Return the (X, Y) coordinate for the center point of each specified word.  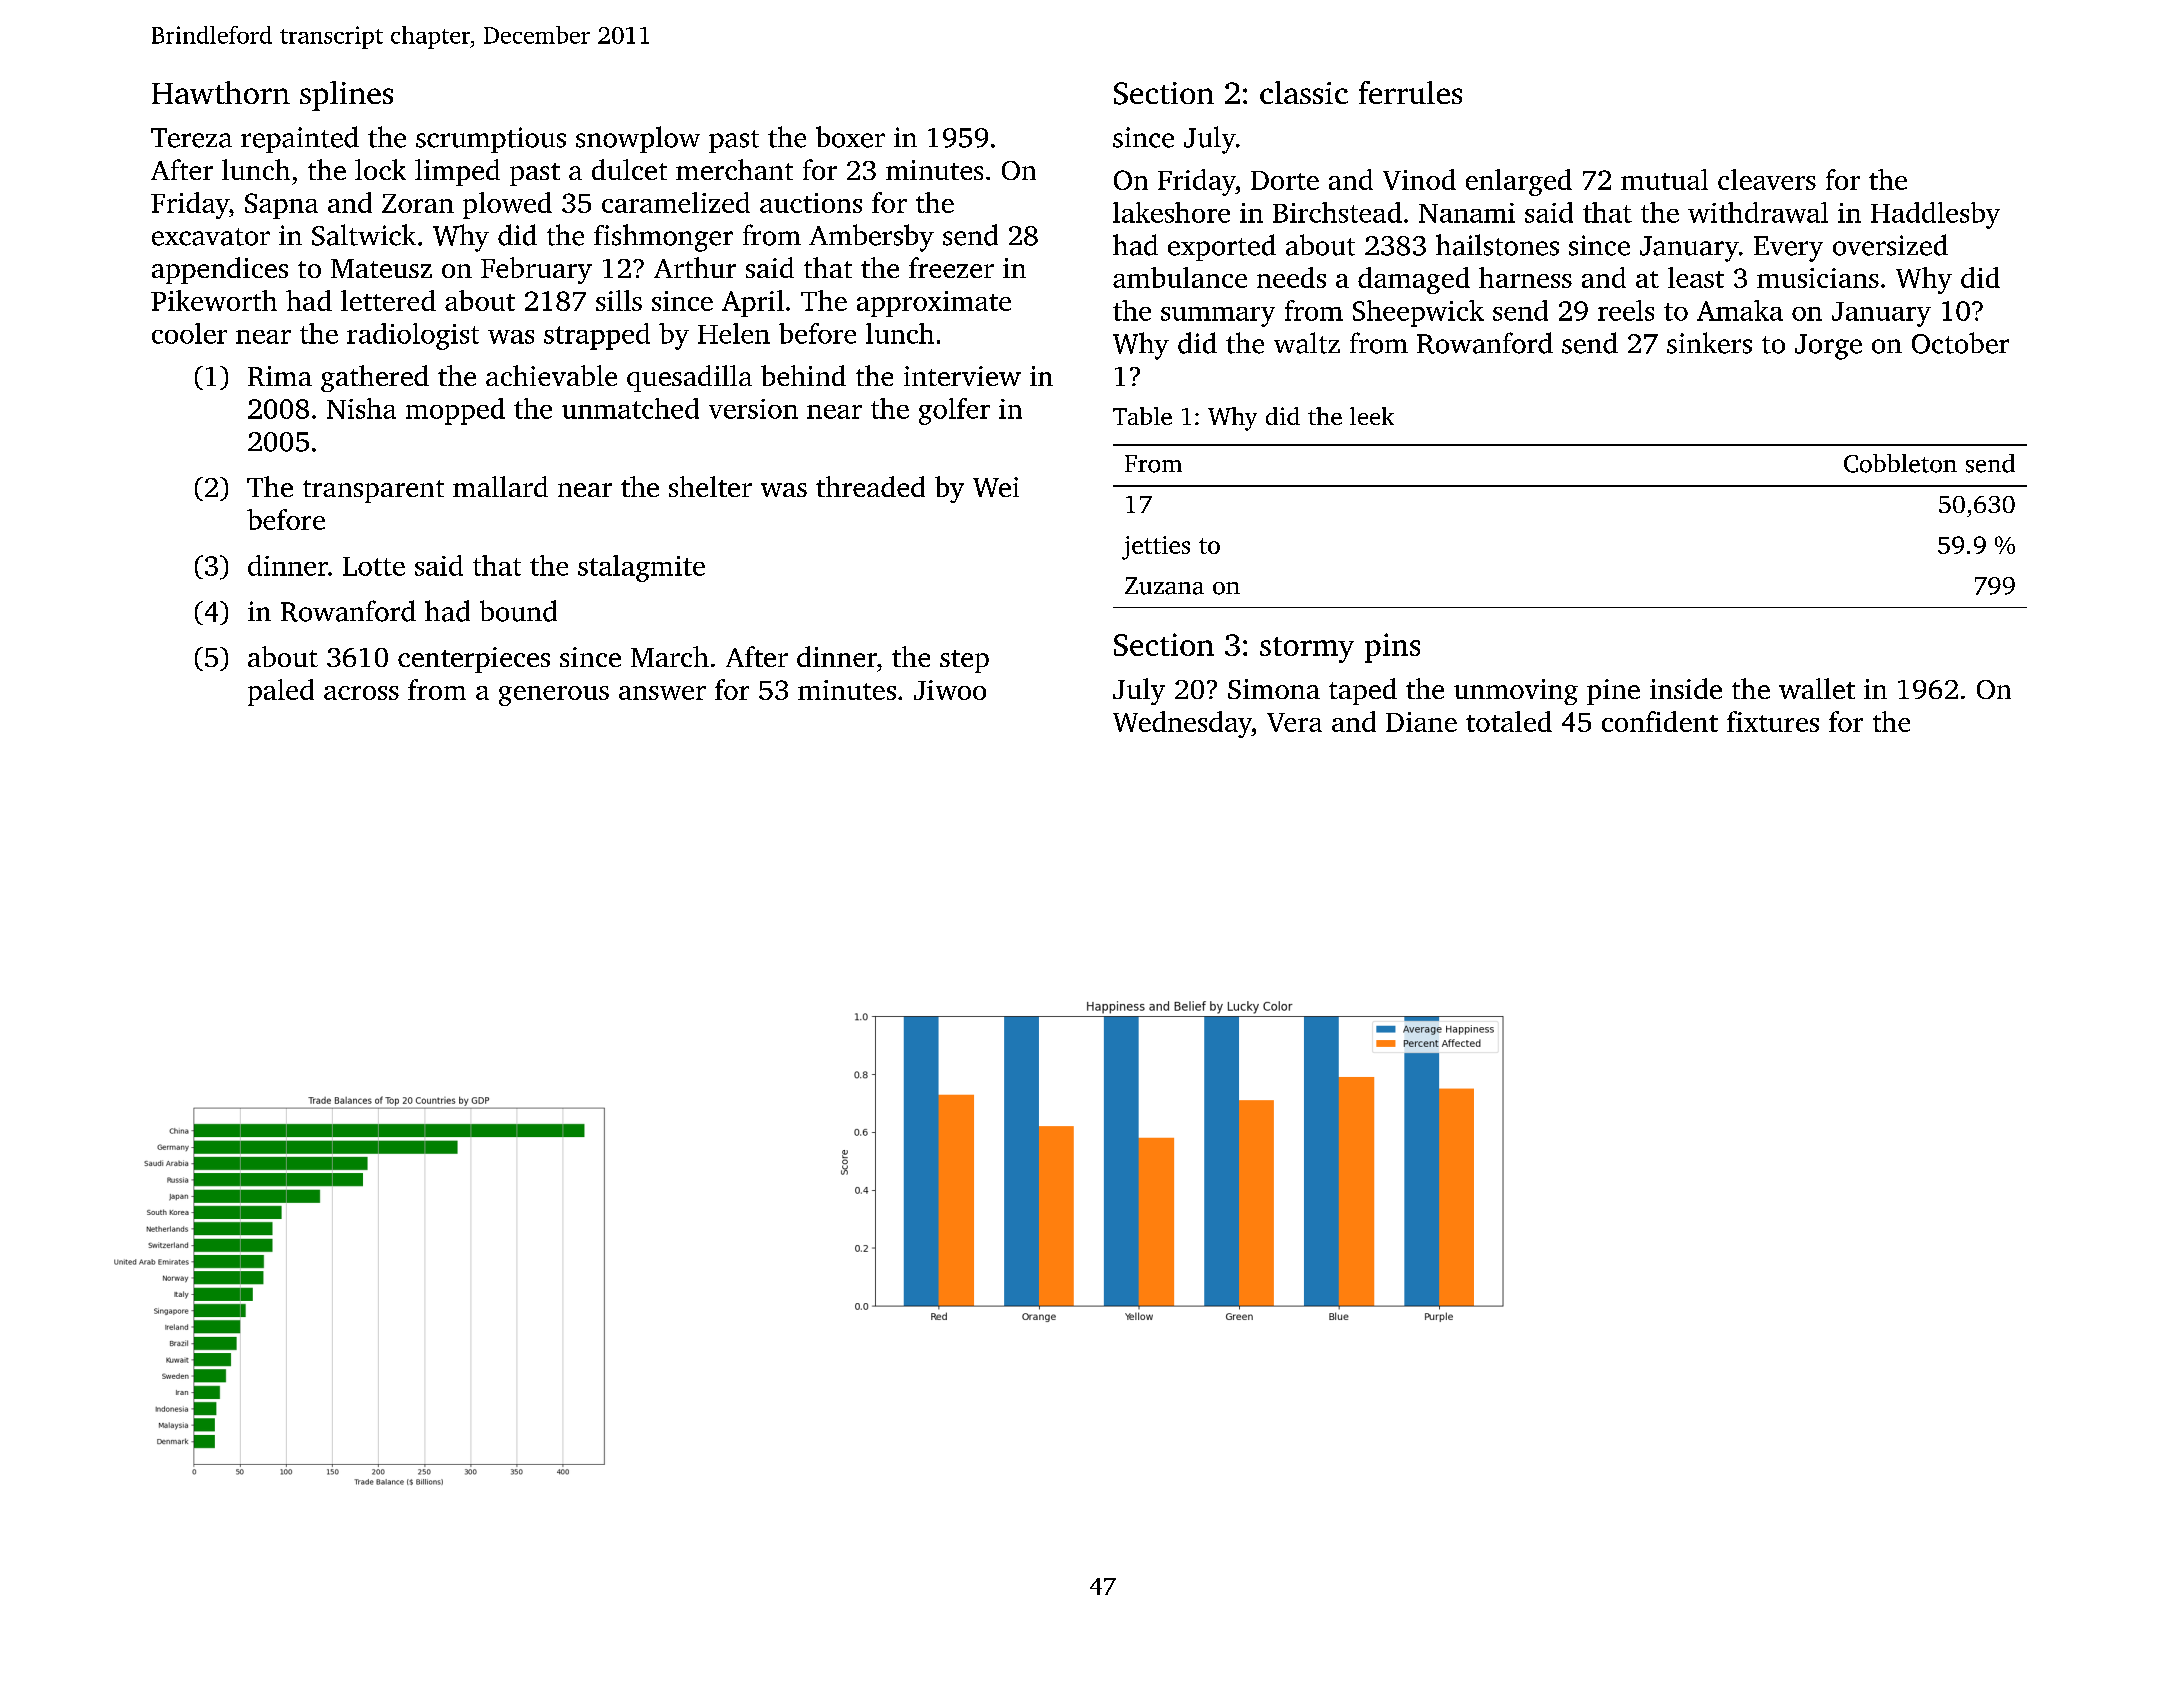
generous (554, 696)
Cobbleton (1900, 463)
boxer (850, 137)
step (964, 661)
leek (1372, 416)
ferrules (1410, 92)
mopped (455, 411)
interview (962, 376)
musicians (1818, 278)
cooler (189, 333)
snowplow (638, 139)
